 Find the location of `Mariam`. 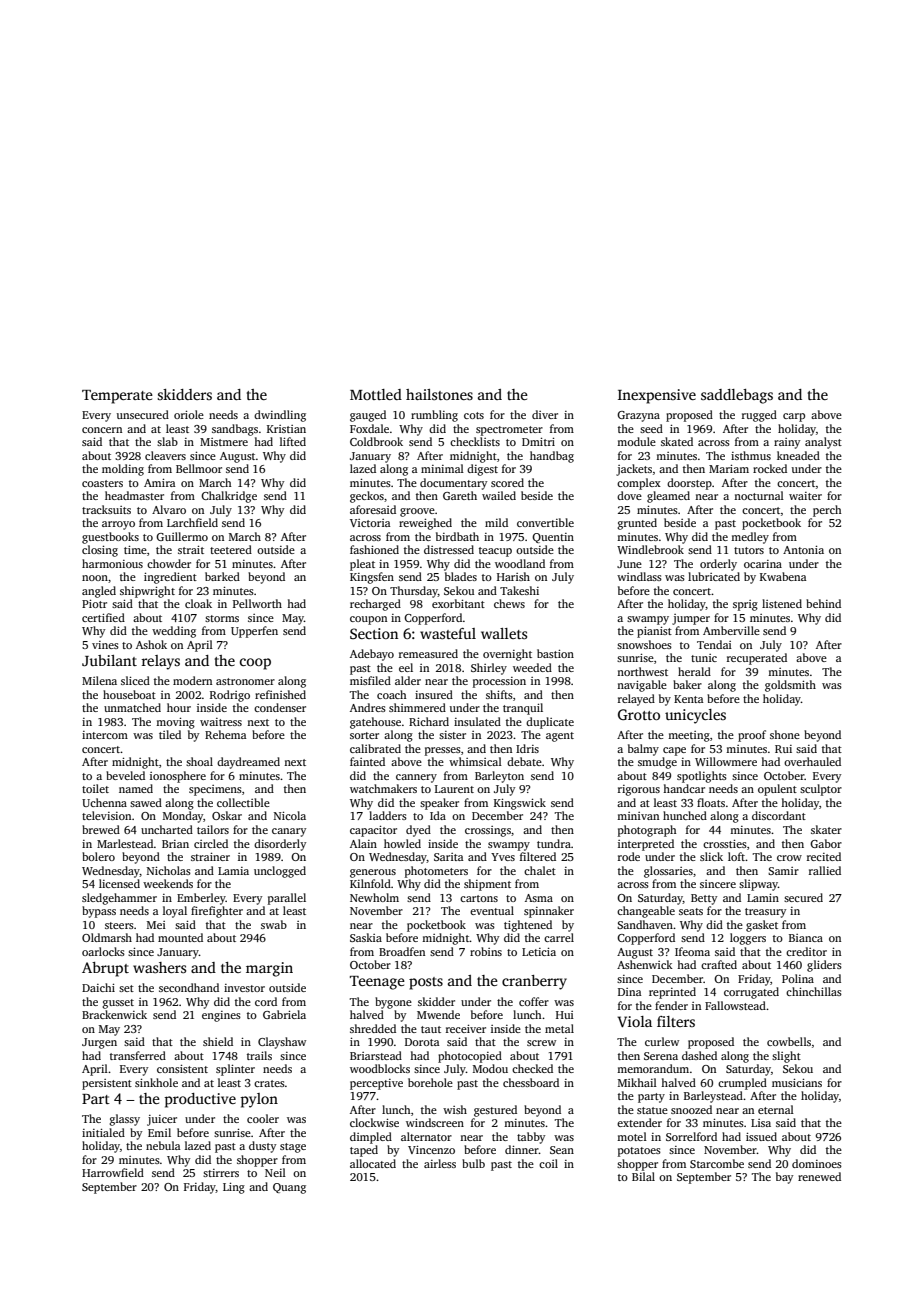

Mariam is located at coordinates (729, 468).
